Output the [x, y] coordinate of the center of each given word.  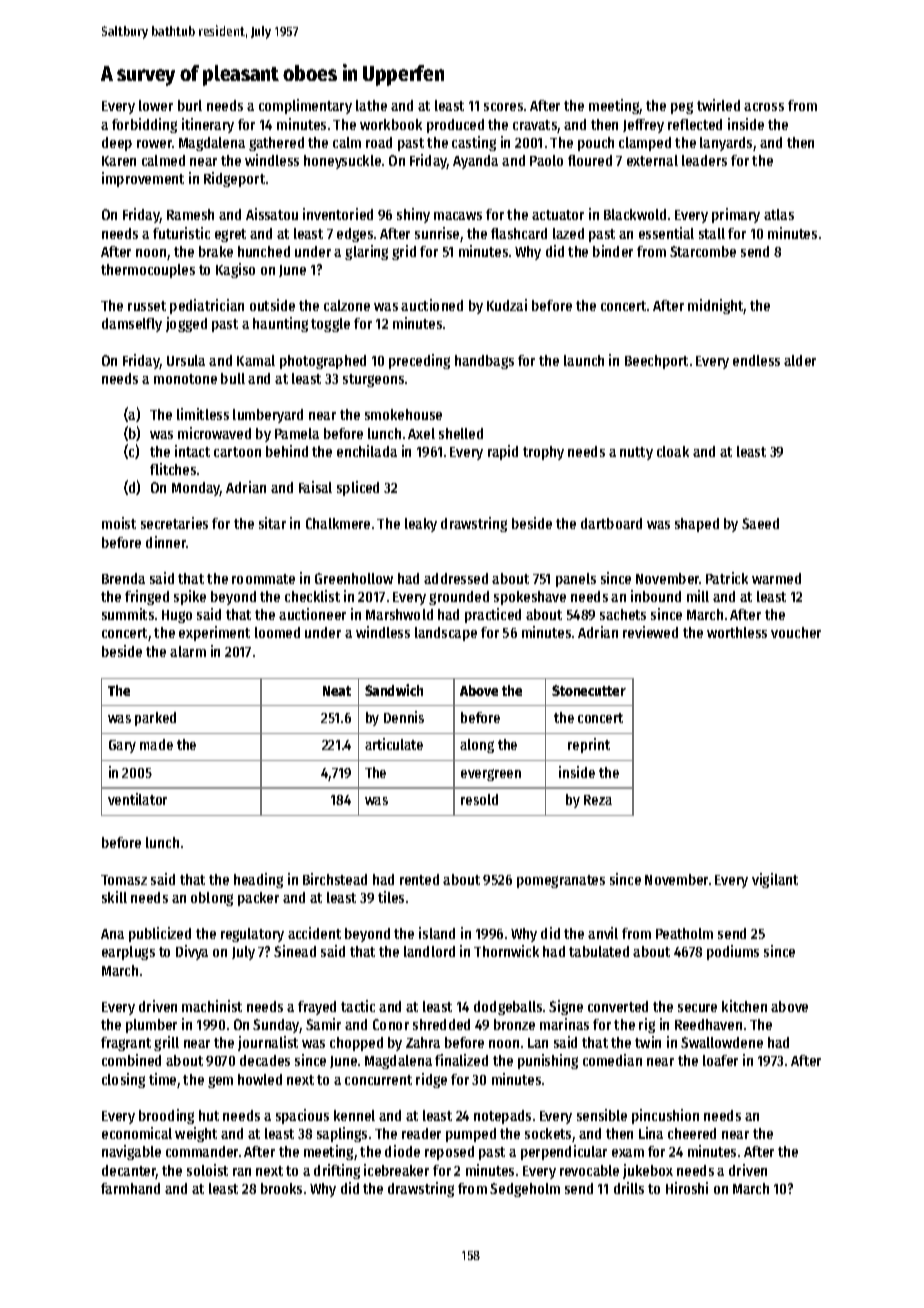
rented [419, 879]
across [764, 107]
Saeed [760, 523]
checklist [312, 596]
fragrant [126, 1044]
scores [503, 107]
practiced [493, 615]
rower [154, 144]
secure [697, 1008]
